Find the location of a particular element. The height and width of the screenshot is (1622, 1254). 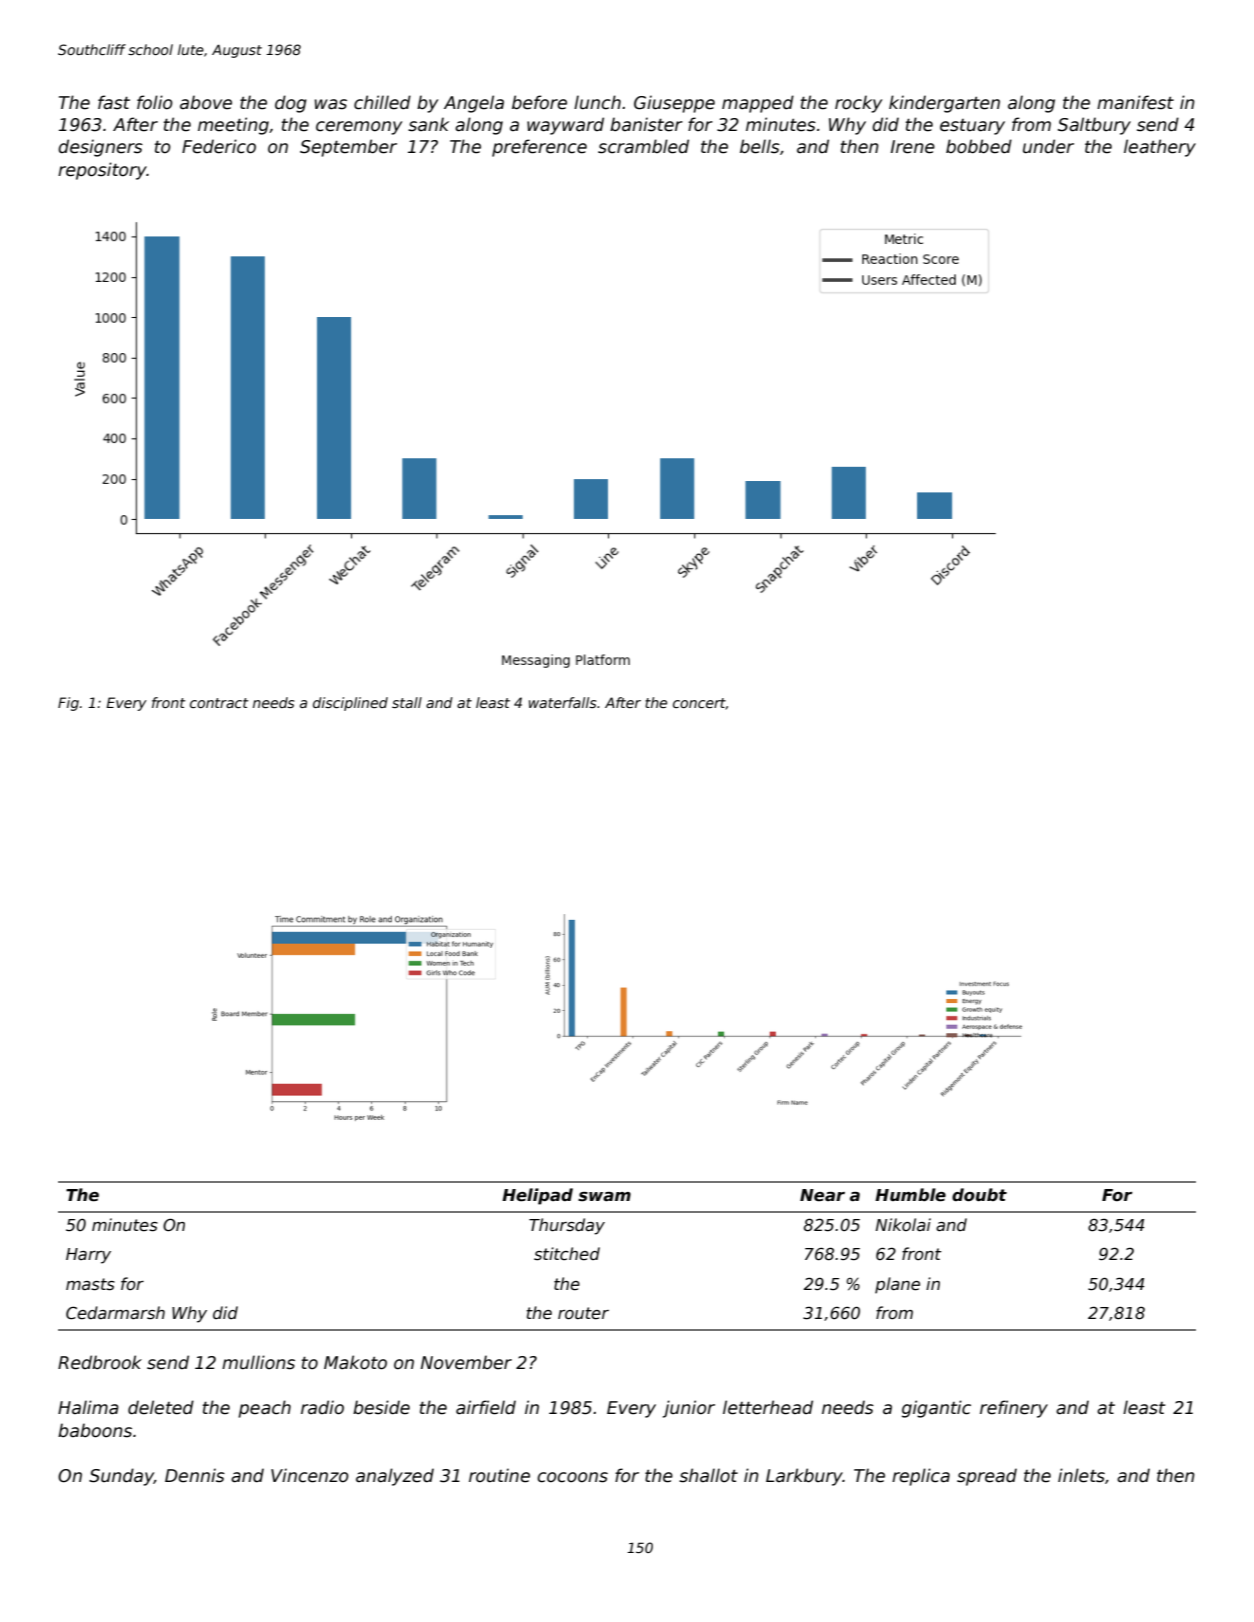

Federico is located at coordinates (219, 146).
